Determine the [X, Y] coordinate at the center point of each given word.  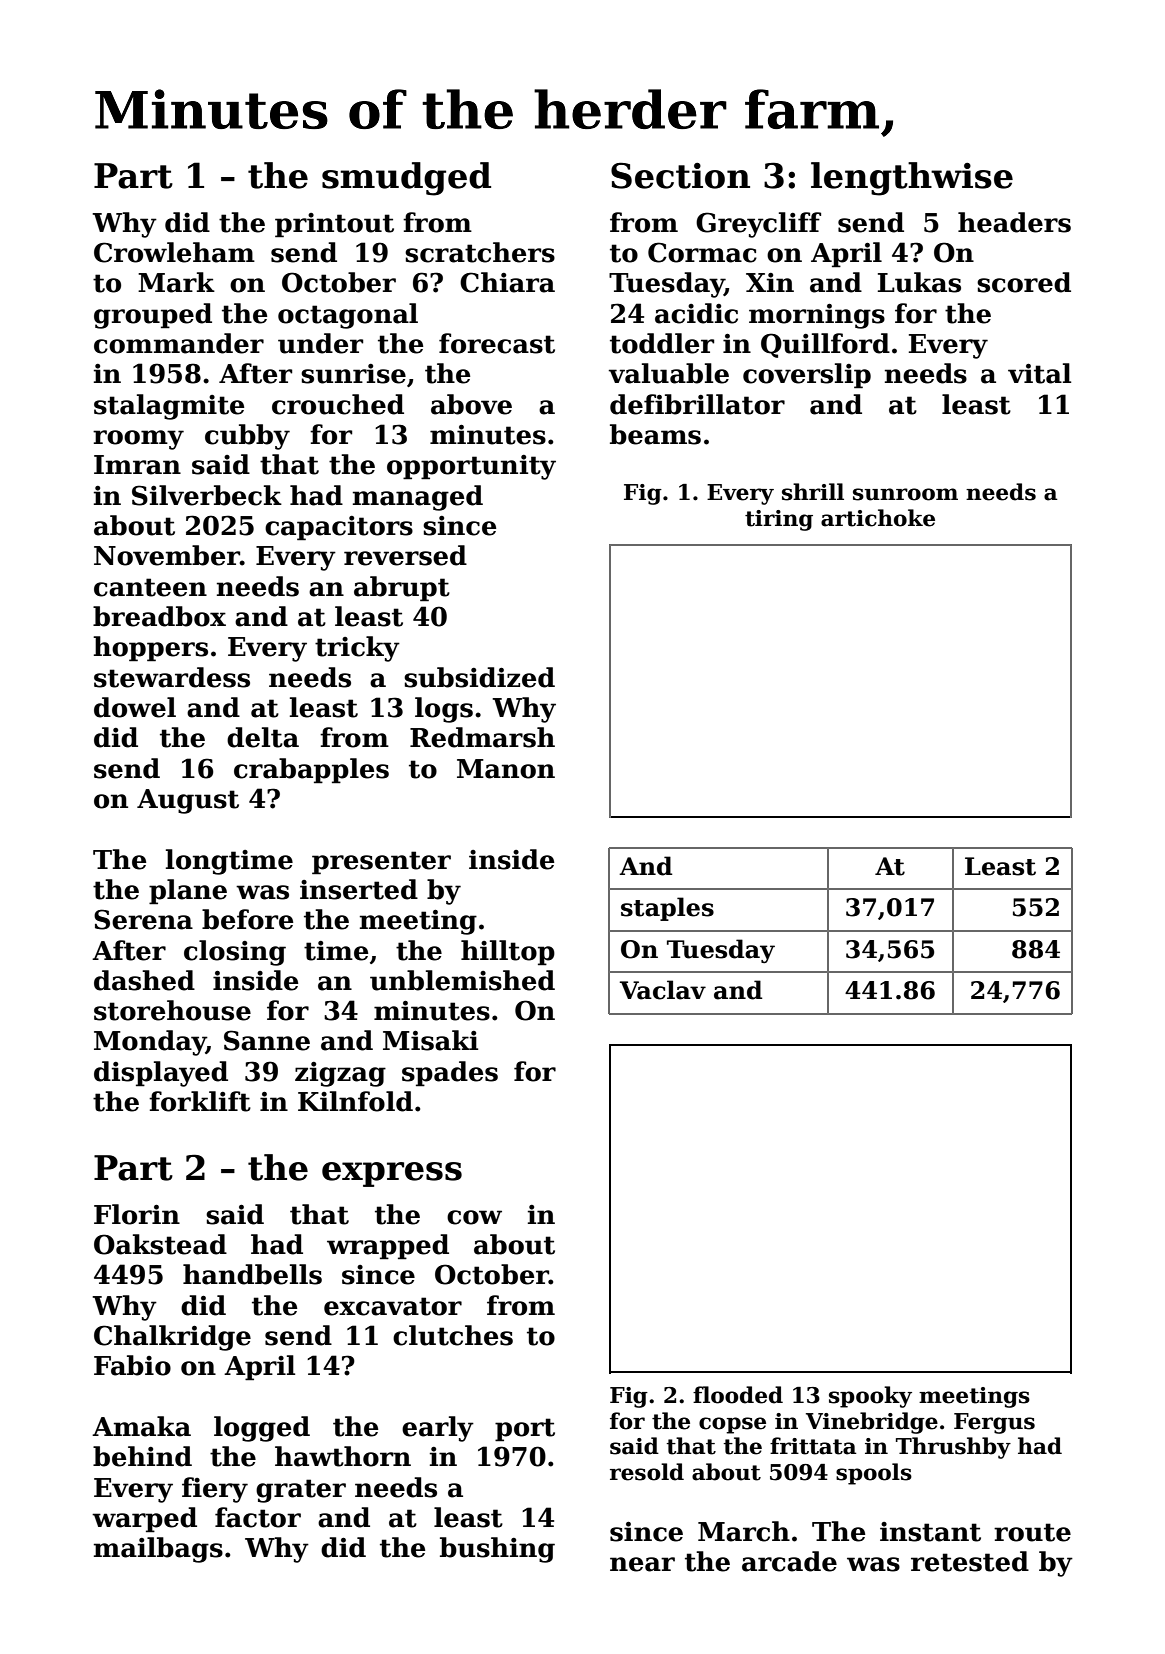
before [247, 919]
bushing [497, 1550]
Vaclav [663, 990]
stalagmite [169, 407]
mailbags [158, 1550]
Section [680, 175]
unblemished [462, 980]
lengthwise [912, 179]
